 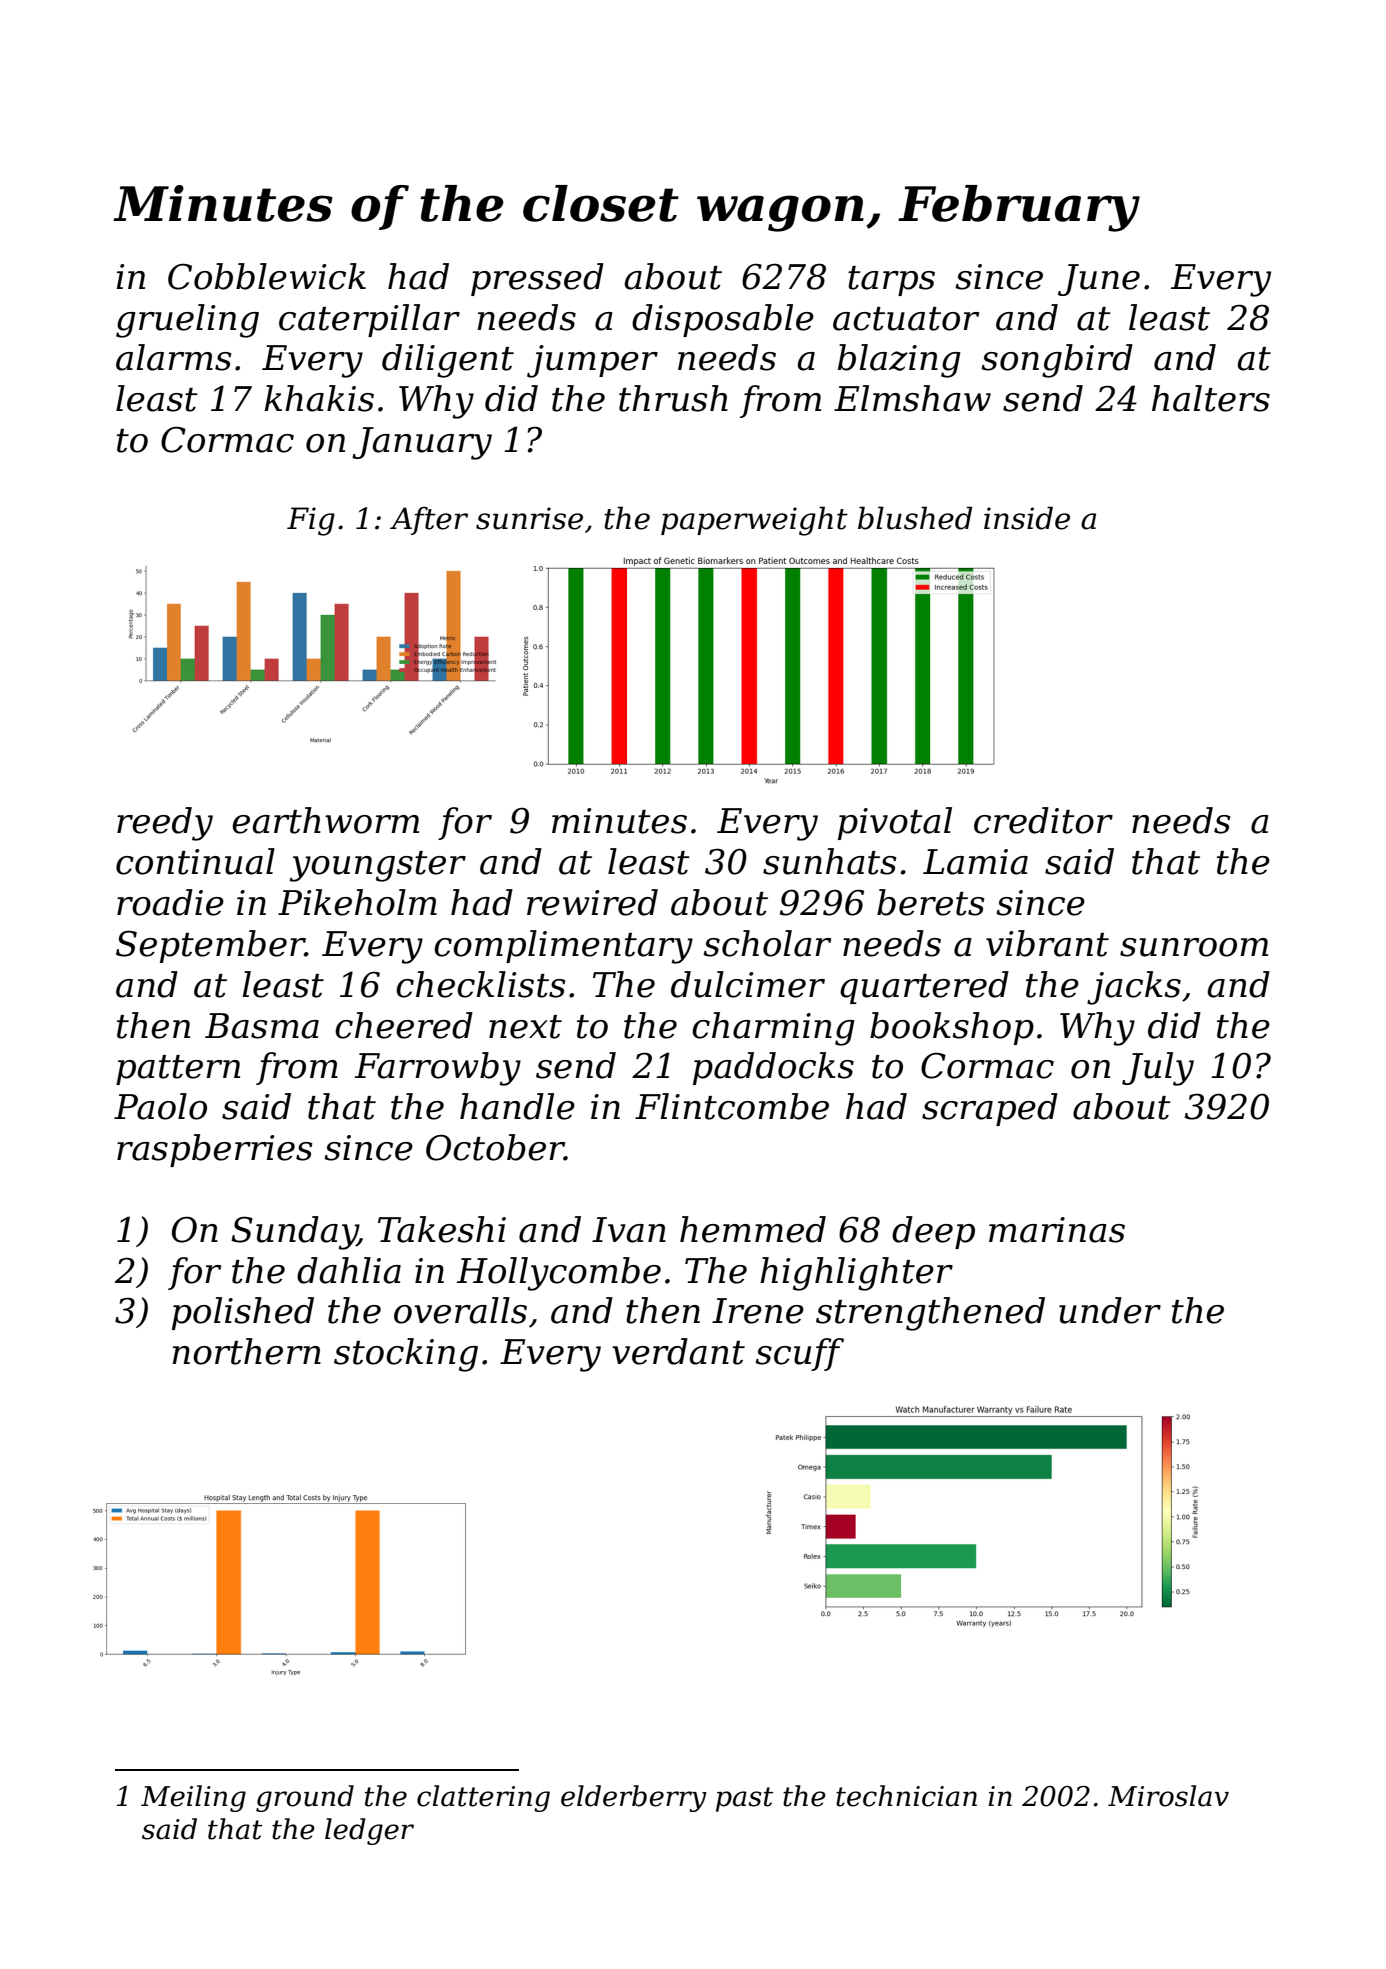 What do you see at coordinates (933, 1232) in the document?
I see `deep` at bounding box center [933, 1232].
